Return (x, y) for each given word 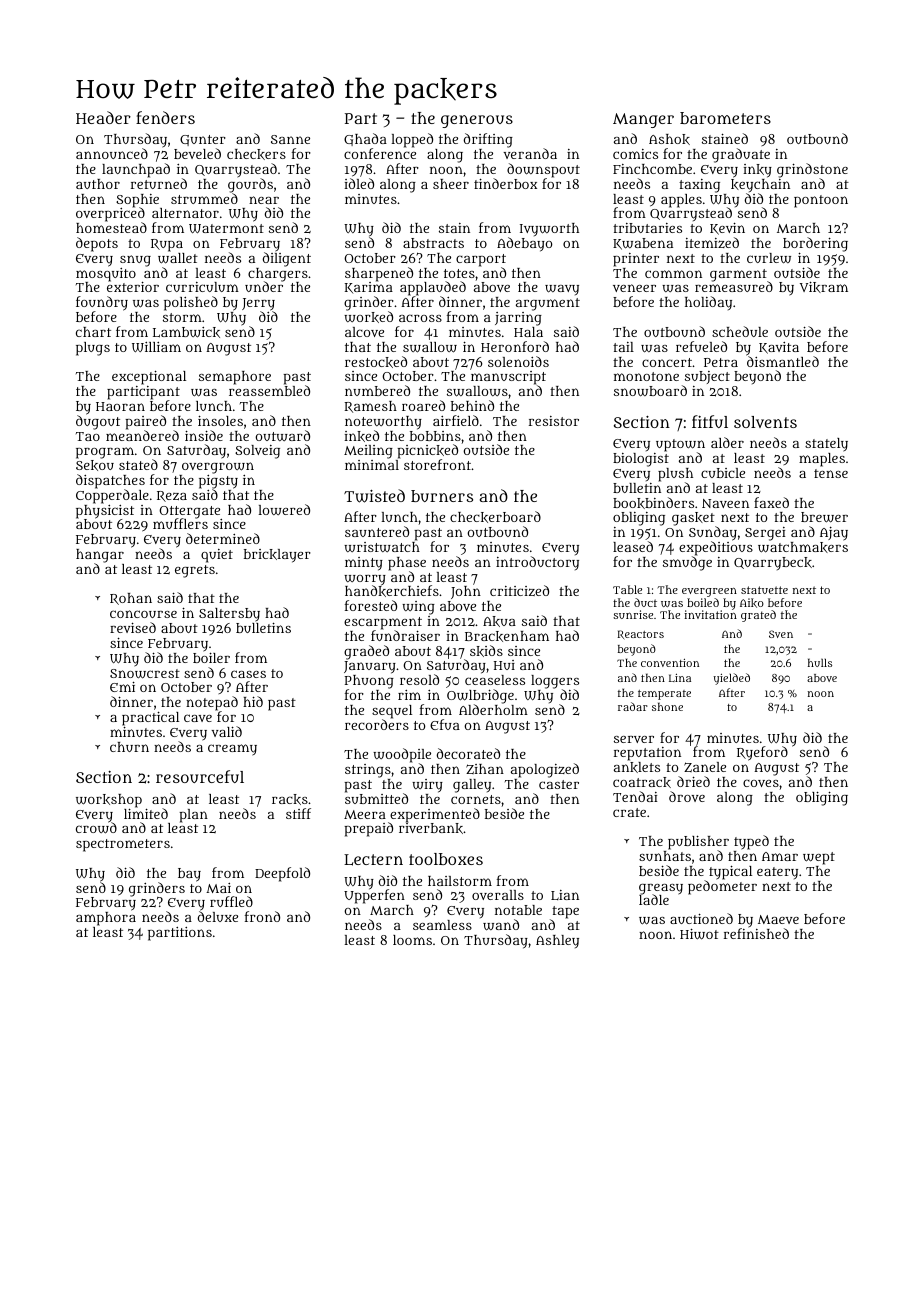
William (156, 347)
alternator (185, 213)
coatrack (642, 782)
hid (253, 701)
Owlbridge (480, 696)
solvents (765, 422)
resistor (554, 421)
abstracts (433, 243)
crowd (96, 828)
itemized (712, 242)
